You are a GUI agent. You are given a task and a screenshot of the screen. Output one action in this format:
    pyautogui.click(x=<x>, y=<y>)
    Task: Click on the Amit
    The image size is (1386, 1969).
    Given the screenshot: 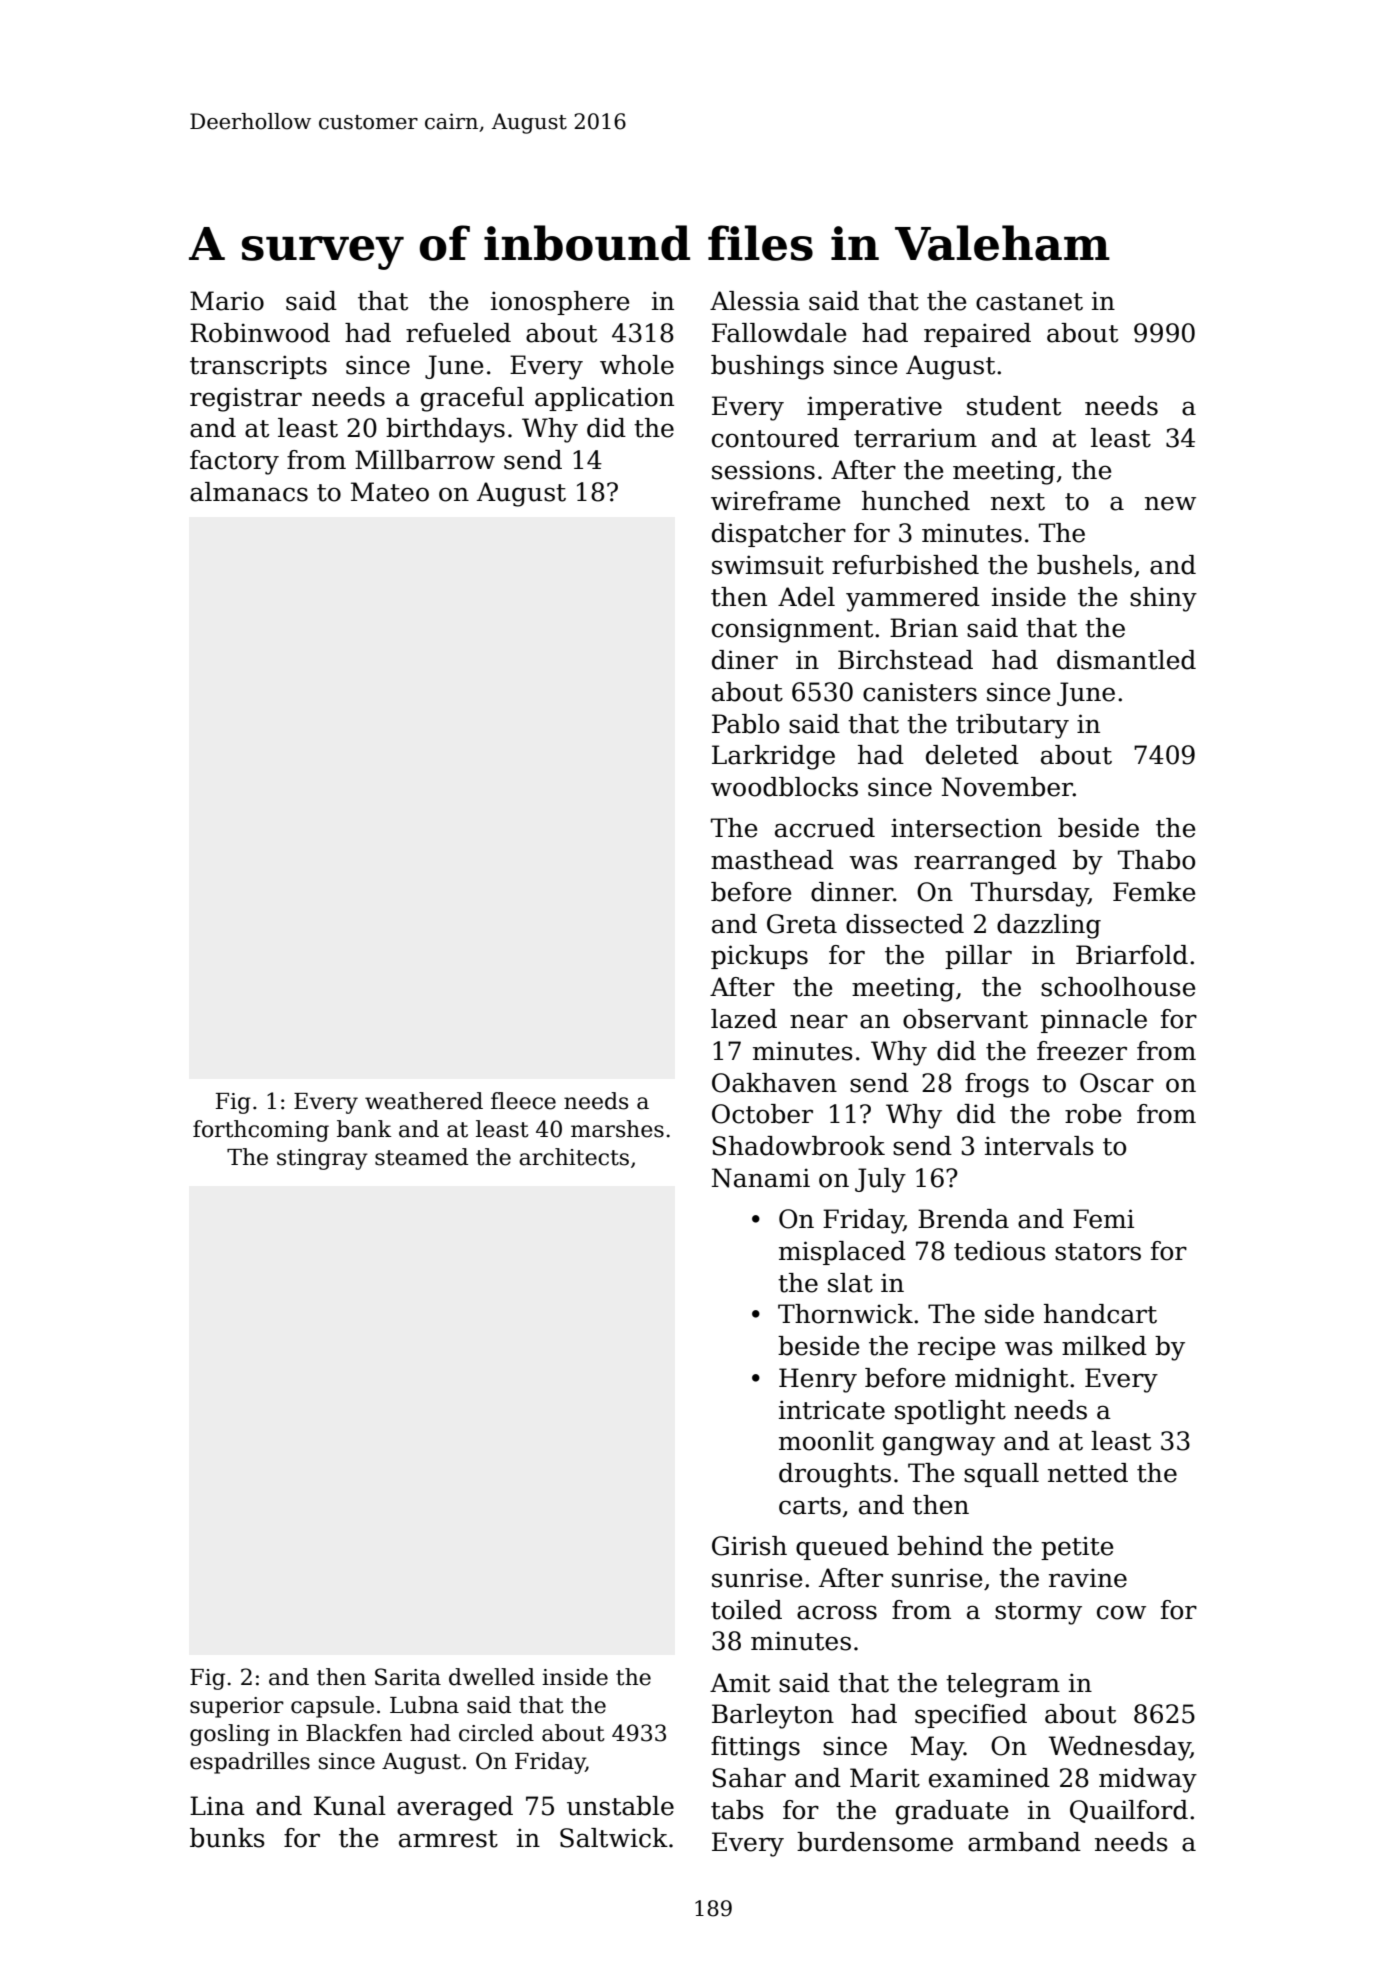 What is the action you would take?
    pyautogui.click(x=740, y=1683)
